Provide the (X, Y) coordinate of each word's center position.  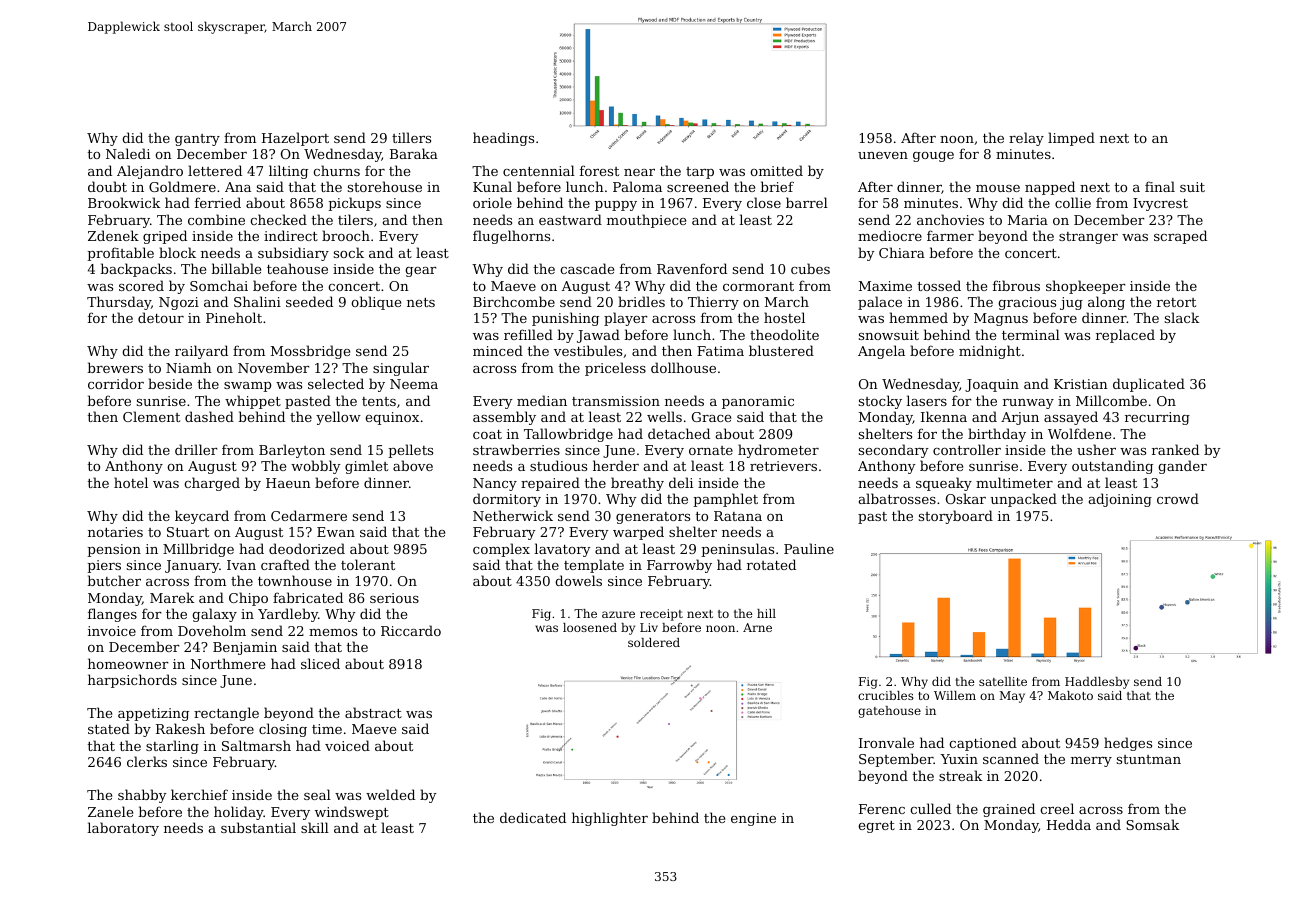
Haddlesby (1097, 683)
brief (777, 186)
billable (236, 268)
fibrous (1016, 285)
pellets (411, 451)
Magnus (1001, 319)
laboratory (123, 829)
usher (1096, 449)
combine (216, 219)
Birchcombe (514, 301)
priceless (615, 369)
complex (501, 550)
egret (876, 827)
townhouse (295, 580)
